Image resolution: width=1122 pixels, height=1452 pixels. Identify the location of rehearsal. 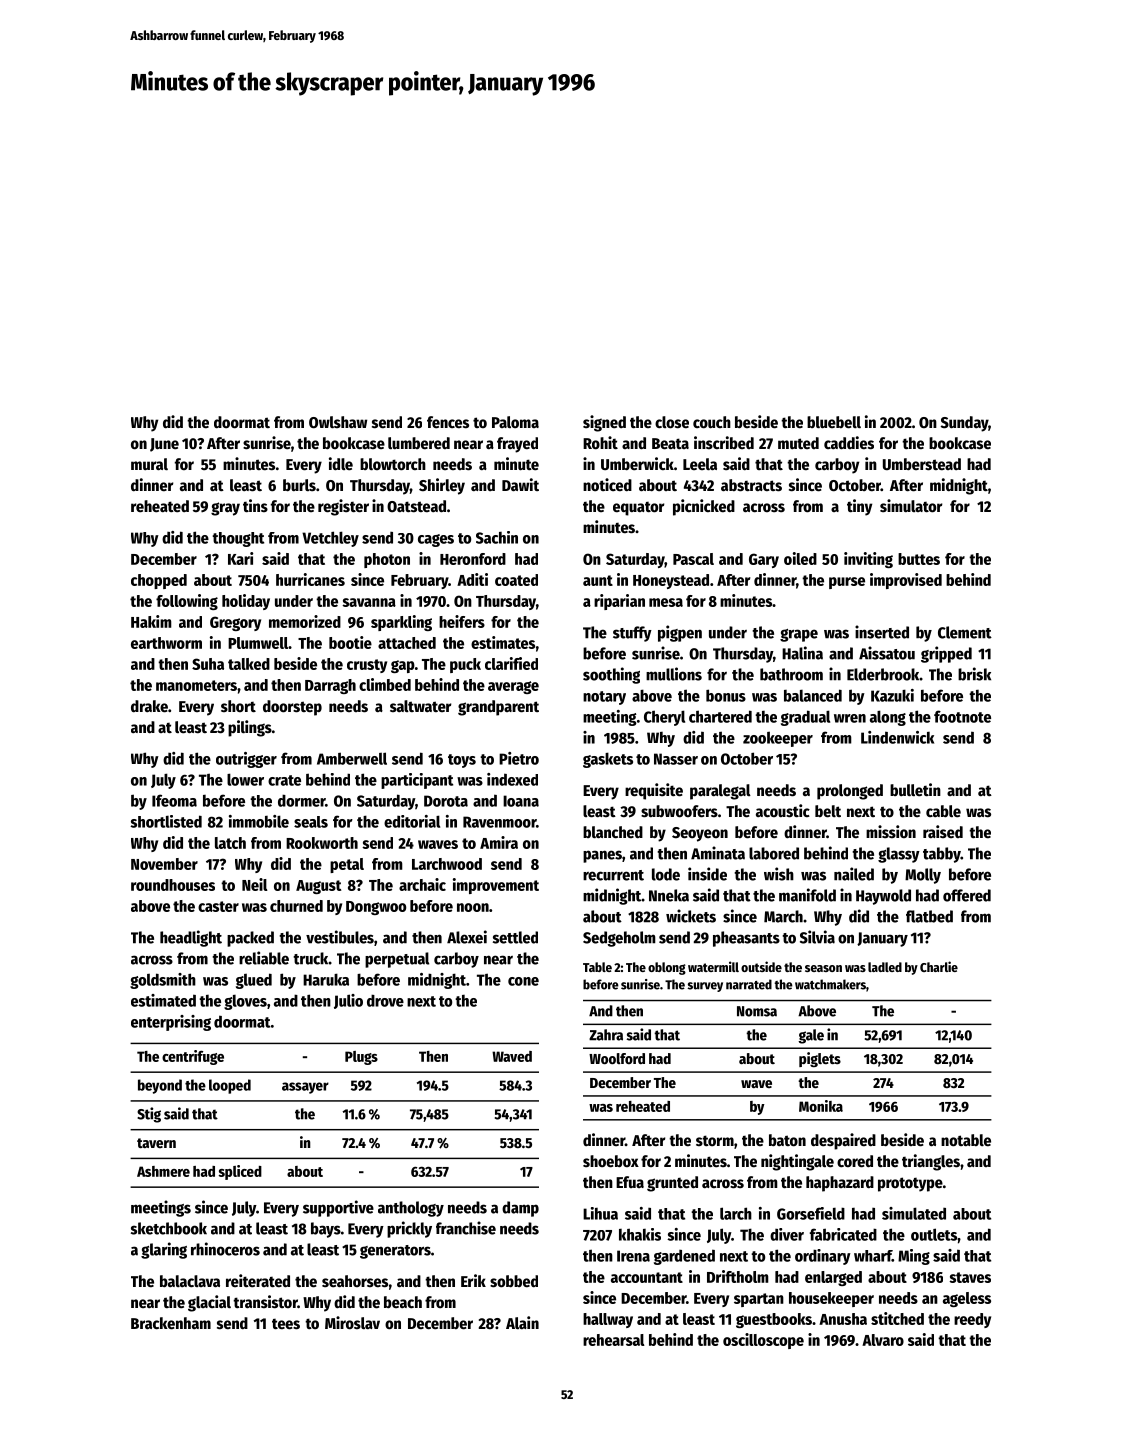
(614, 1340).
